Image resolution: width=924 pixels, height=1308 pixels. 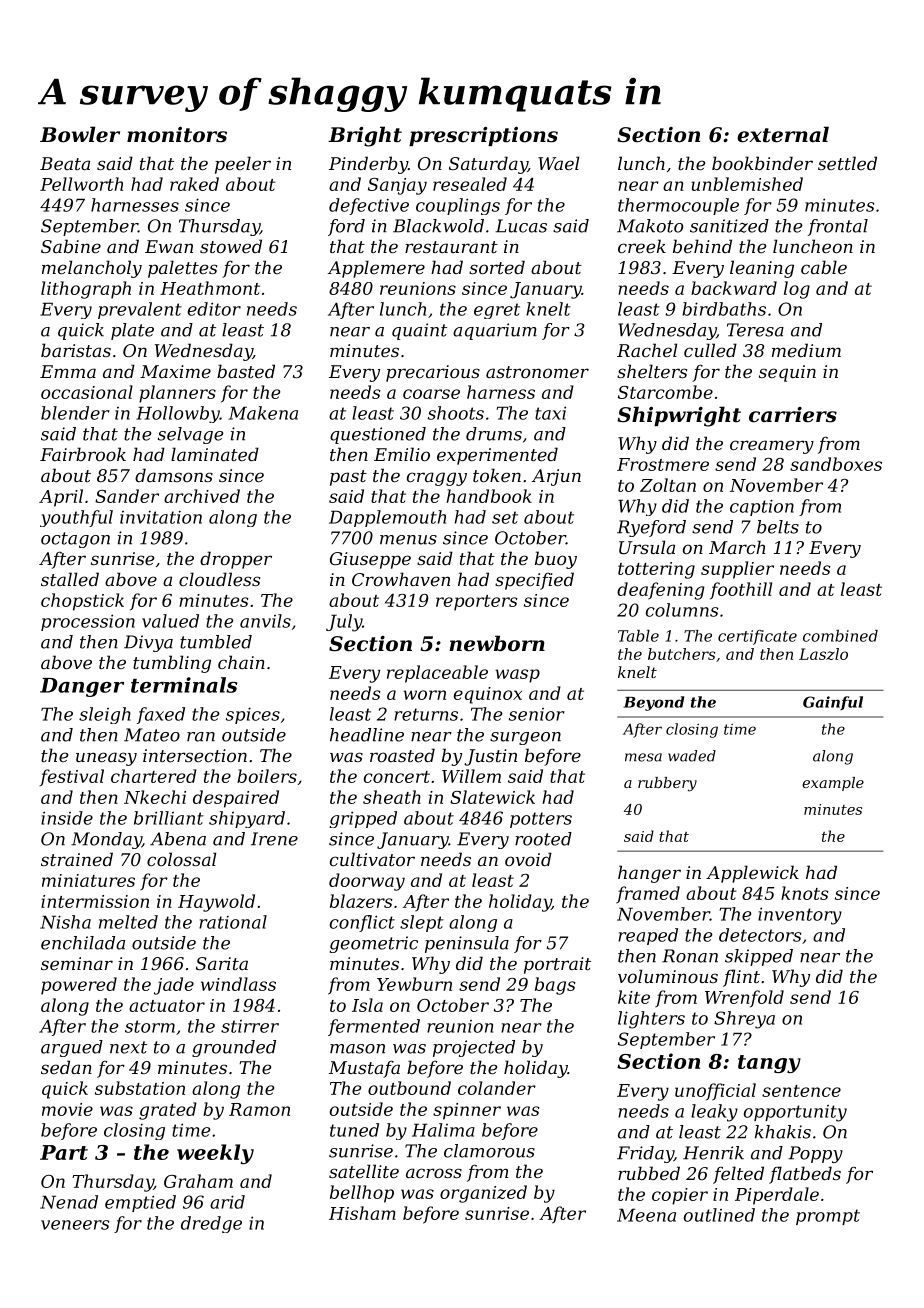 What do you see at coordinates (177, 135) in the document?
I see `monitors` at bounding box center [177, 135].
